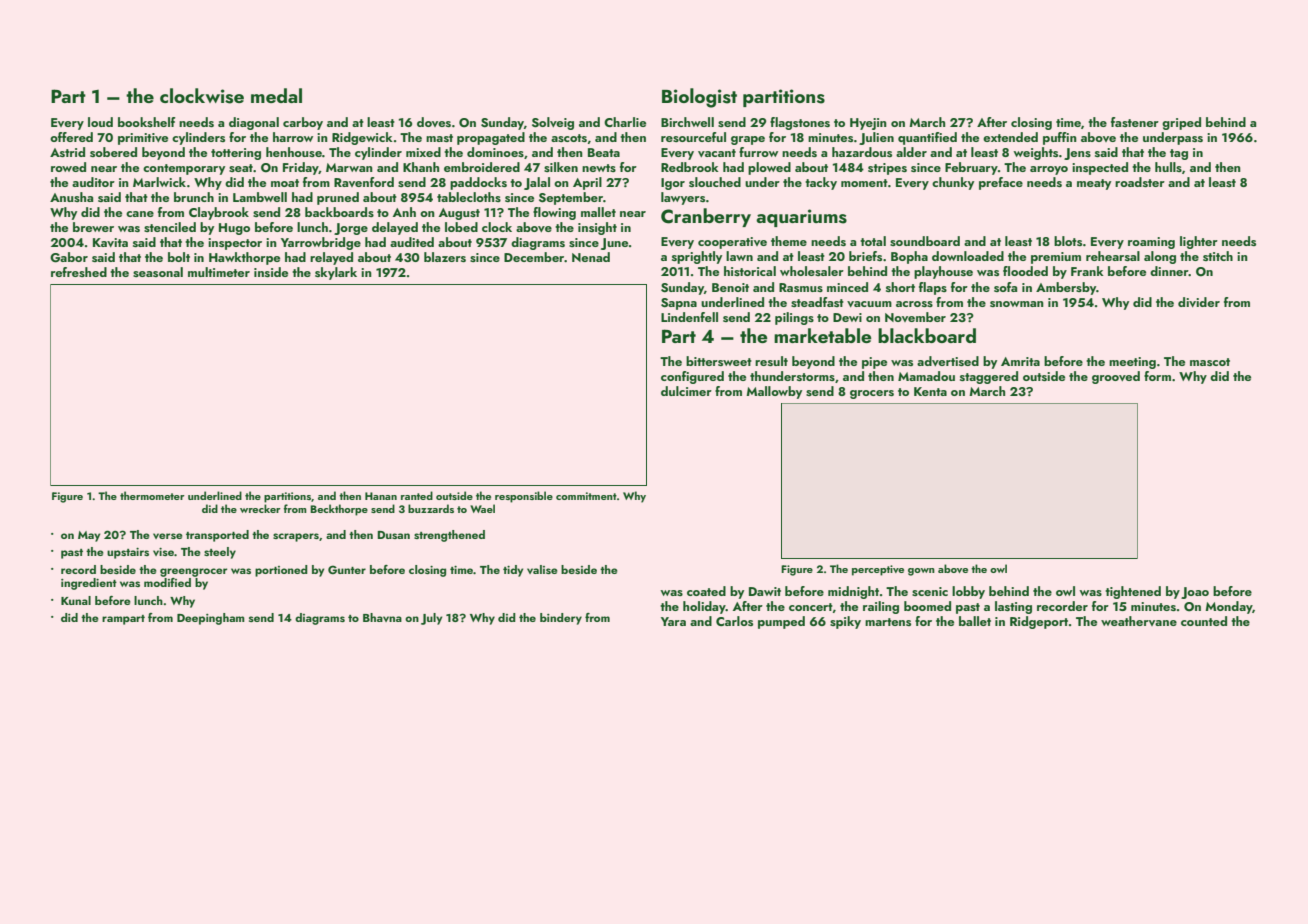 Image resolution: width=1308 pixels, height=924 pixels. Describe the element at coordinates (930, 391) in the image. I see `Kenta` at that location.
